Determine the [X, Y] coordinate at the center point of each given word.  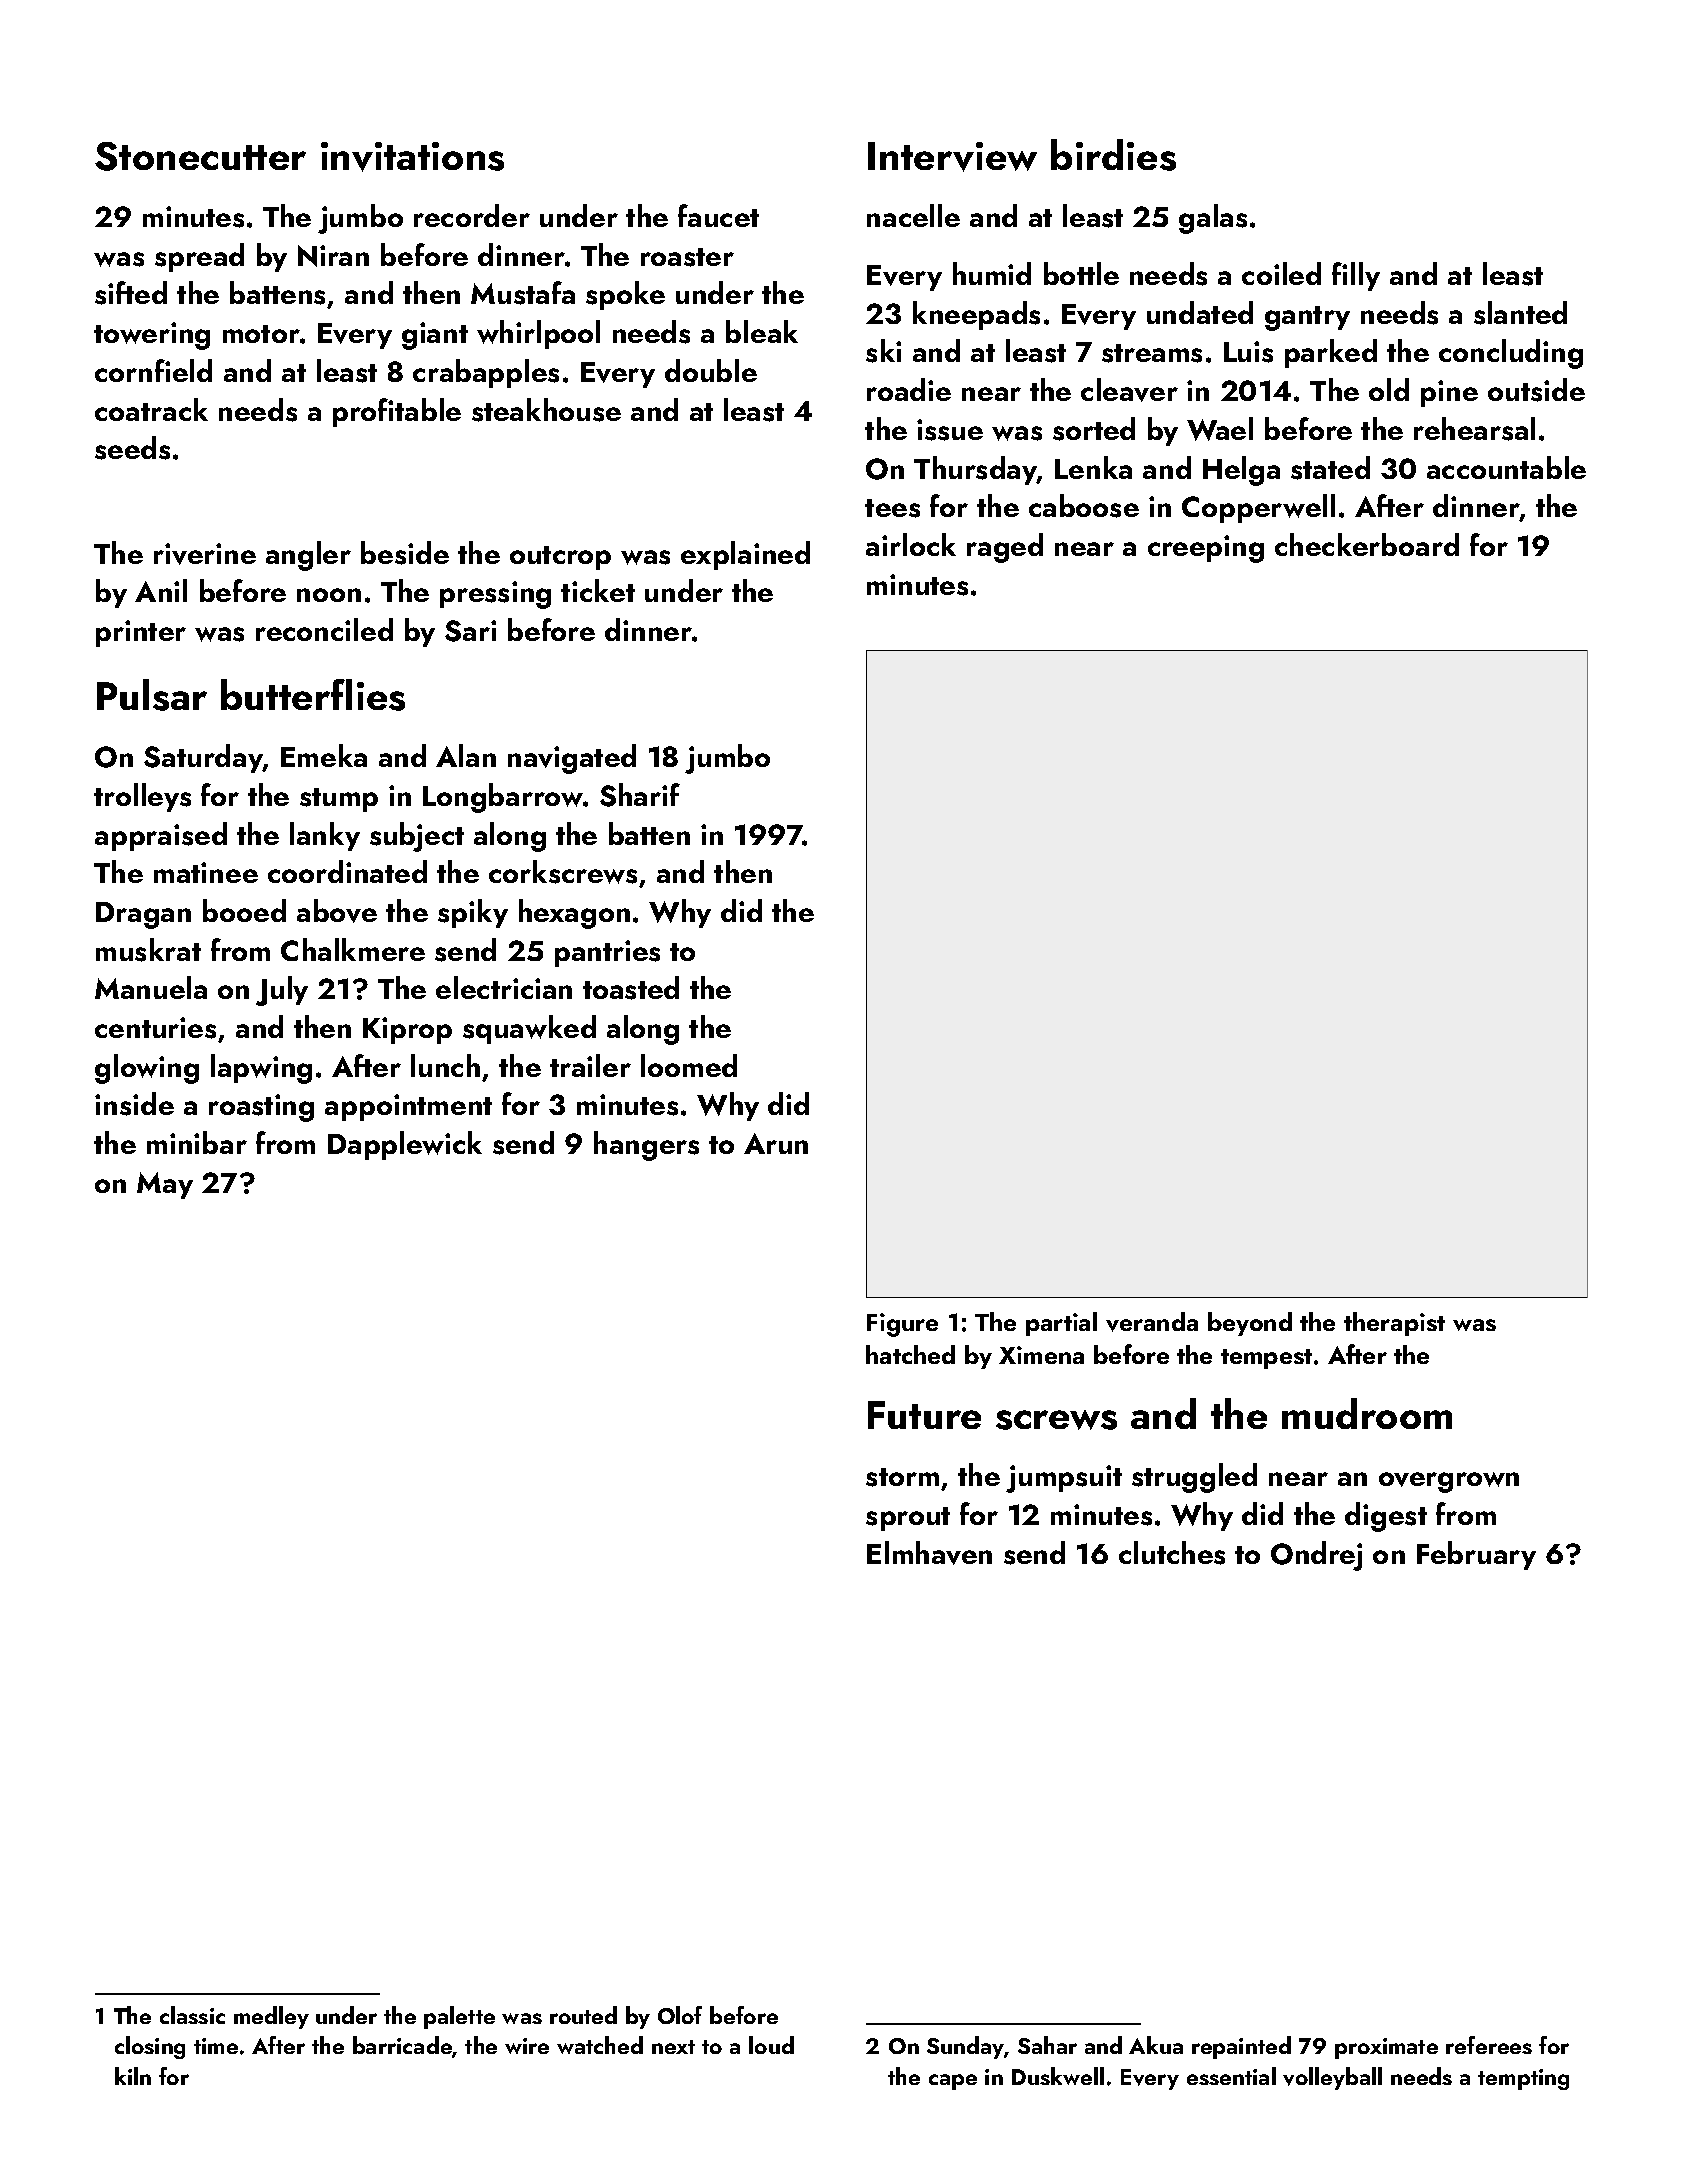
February [1476, 1555]
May [165, 1185]
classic [192, 2015]
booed [244, 910]
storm [902, 1477]
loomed [689, 1065]
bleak [762, 331]
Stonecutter [200, 156]
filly [1356, 276]
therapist [1394, 1324]
